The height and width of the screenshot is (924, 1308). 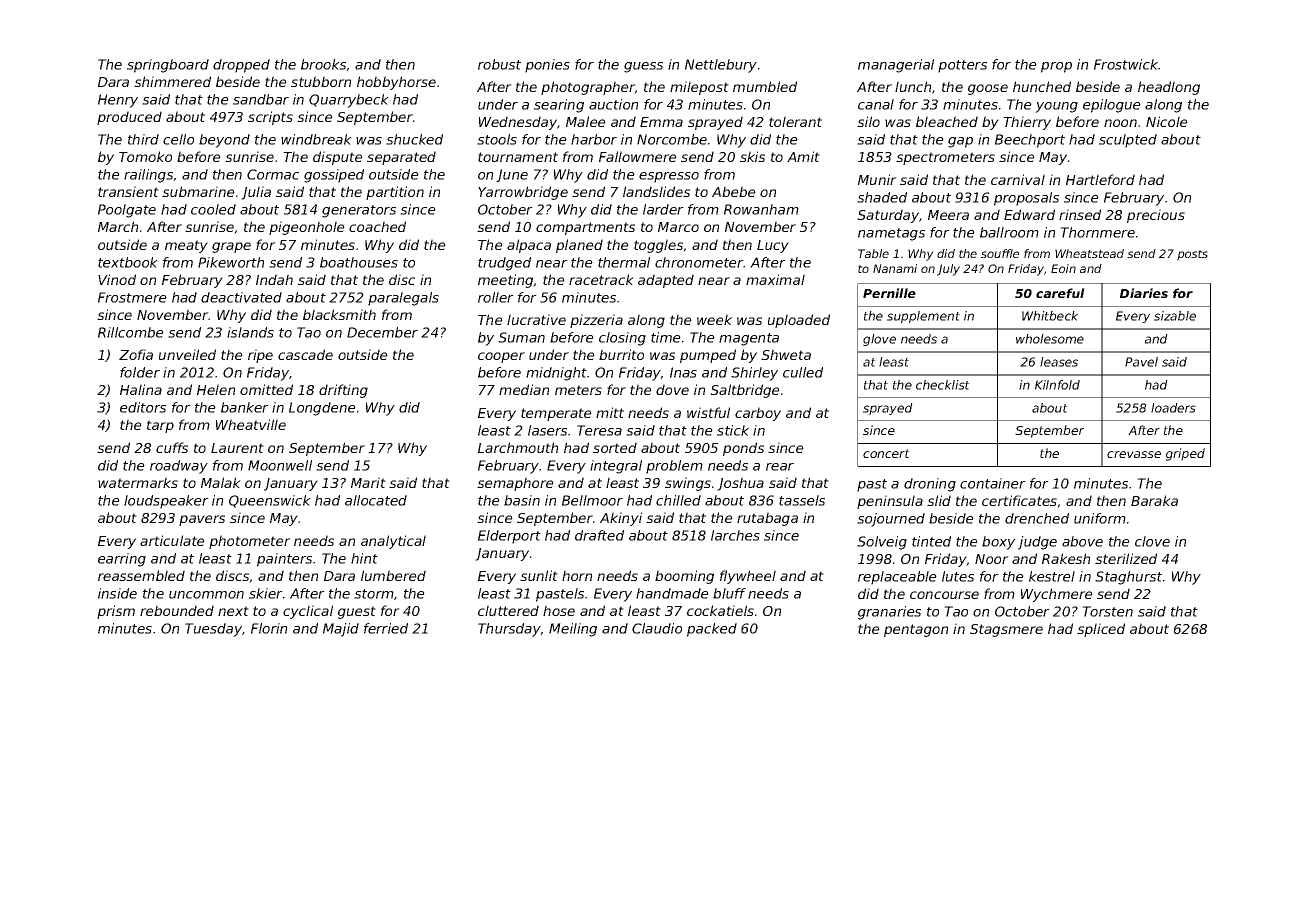 I want to click on Staghurst, so click(x=1128, y=578).
